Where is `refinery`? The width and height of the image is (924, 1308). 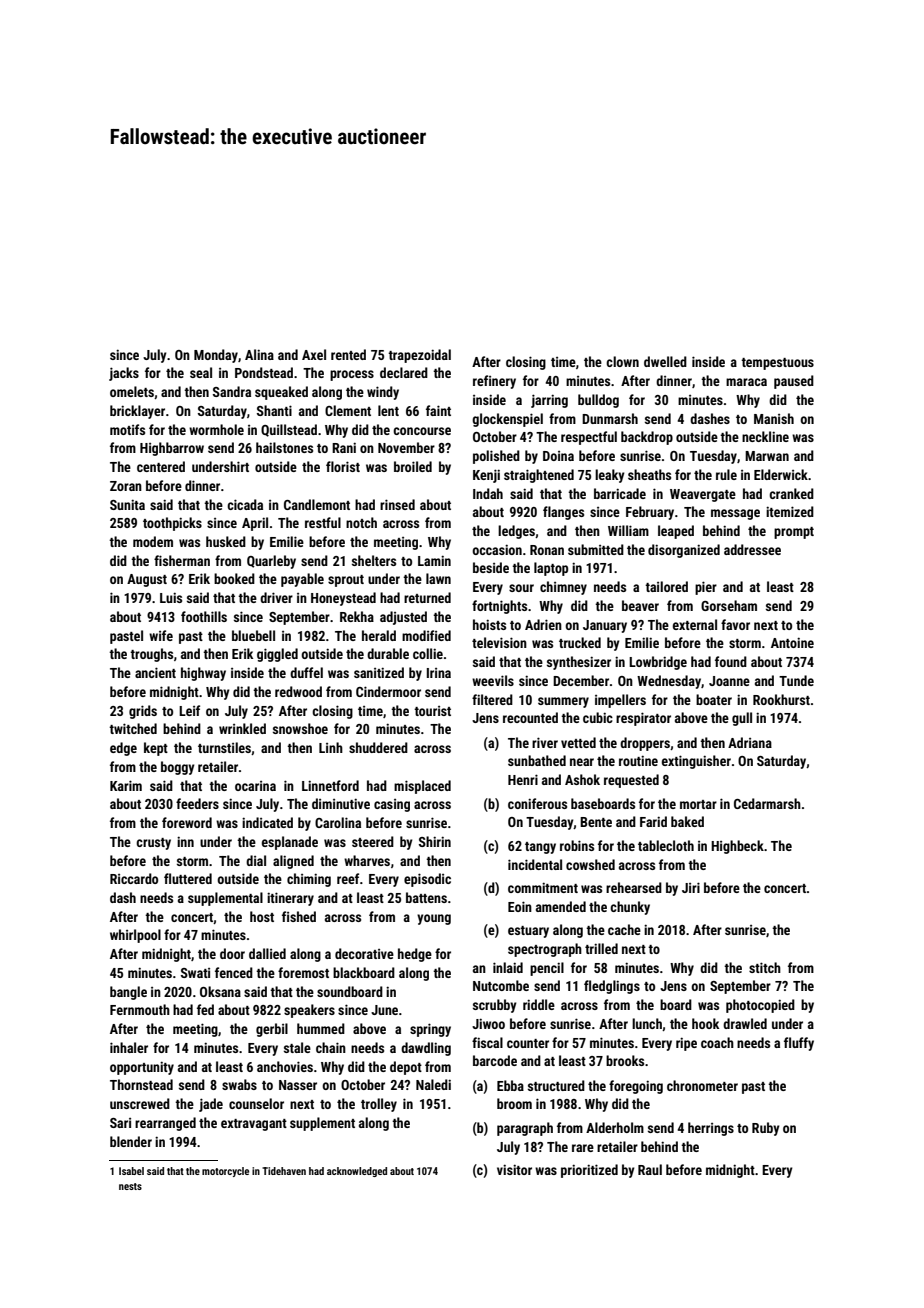
refinery is located at coordinates (494, 382).
